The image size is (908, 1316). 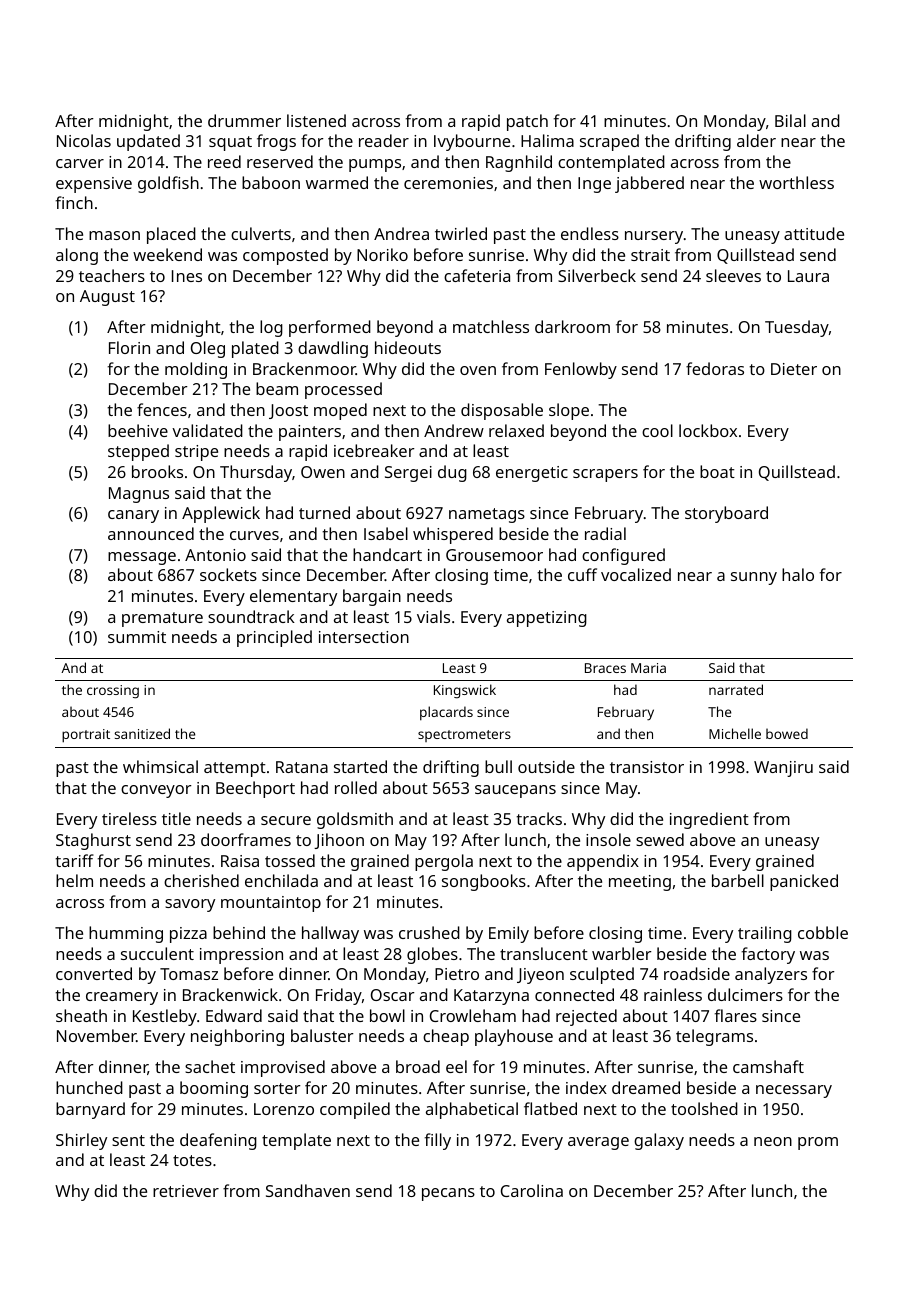 I want to click on mason, so click(x=114, y=235).
